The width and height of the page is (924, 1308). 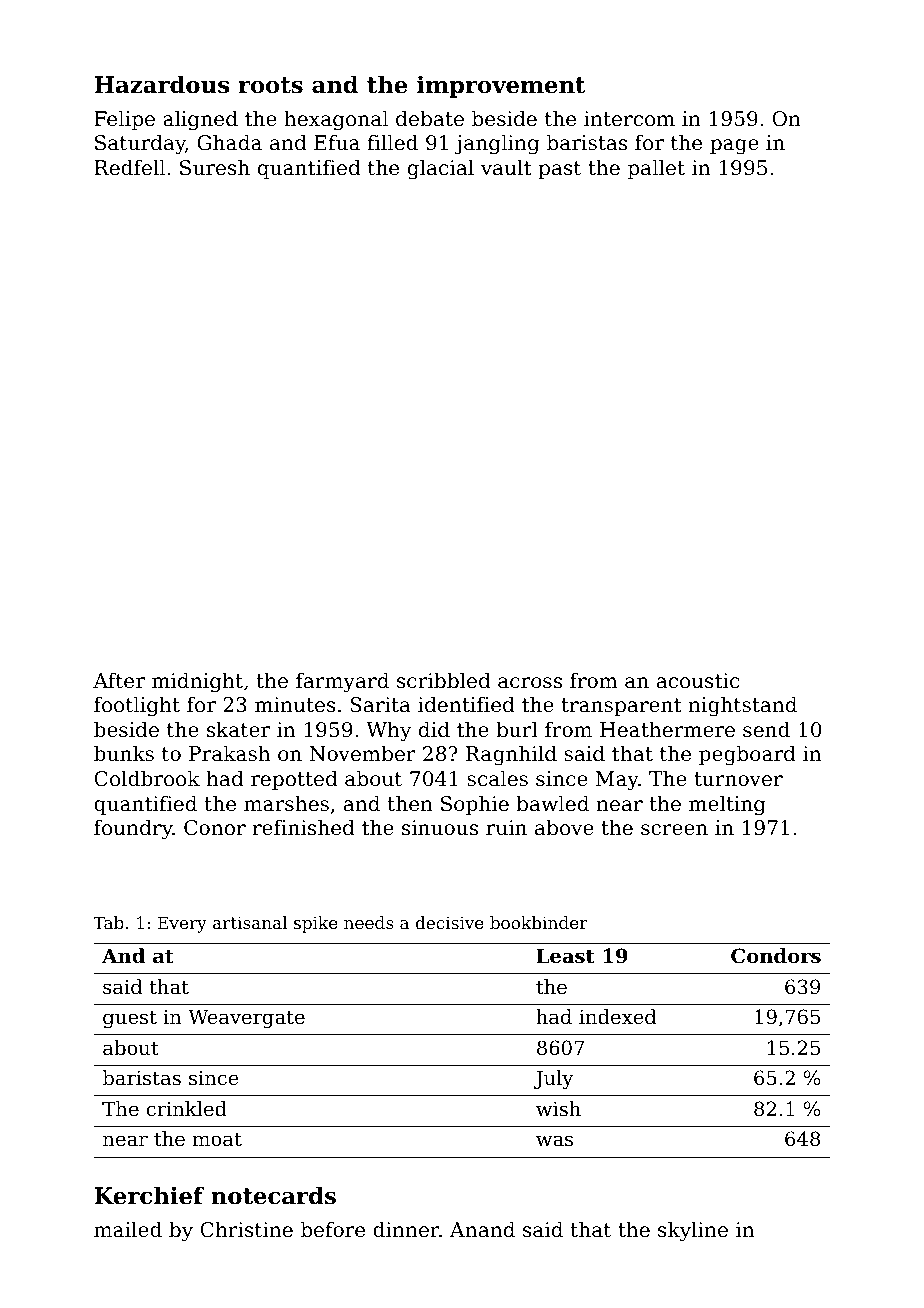 What do you see at coordinates (129, 167) in the page?
I see `Redfell` at bounding box center [129, 167].
